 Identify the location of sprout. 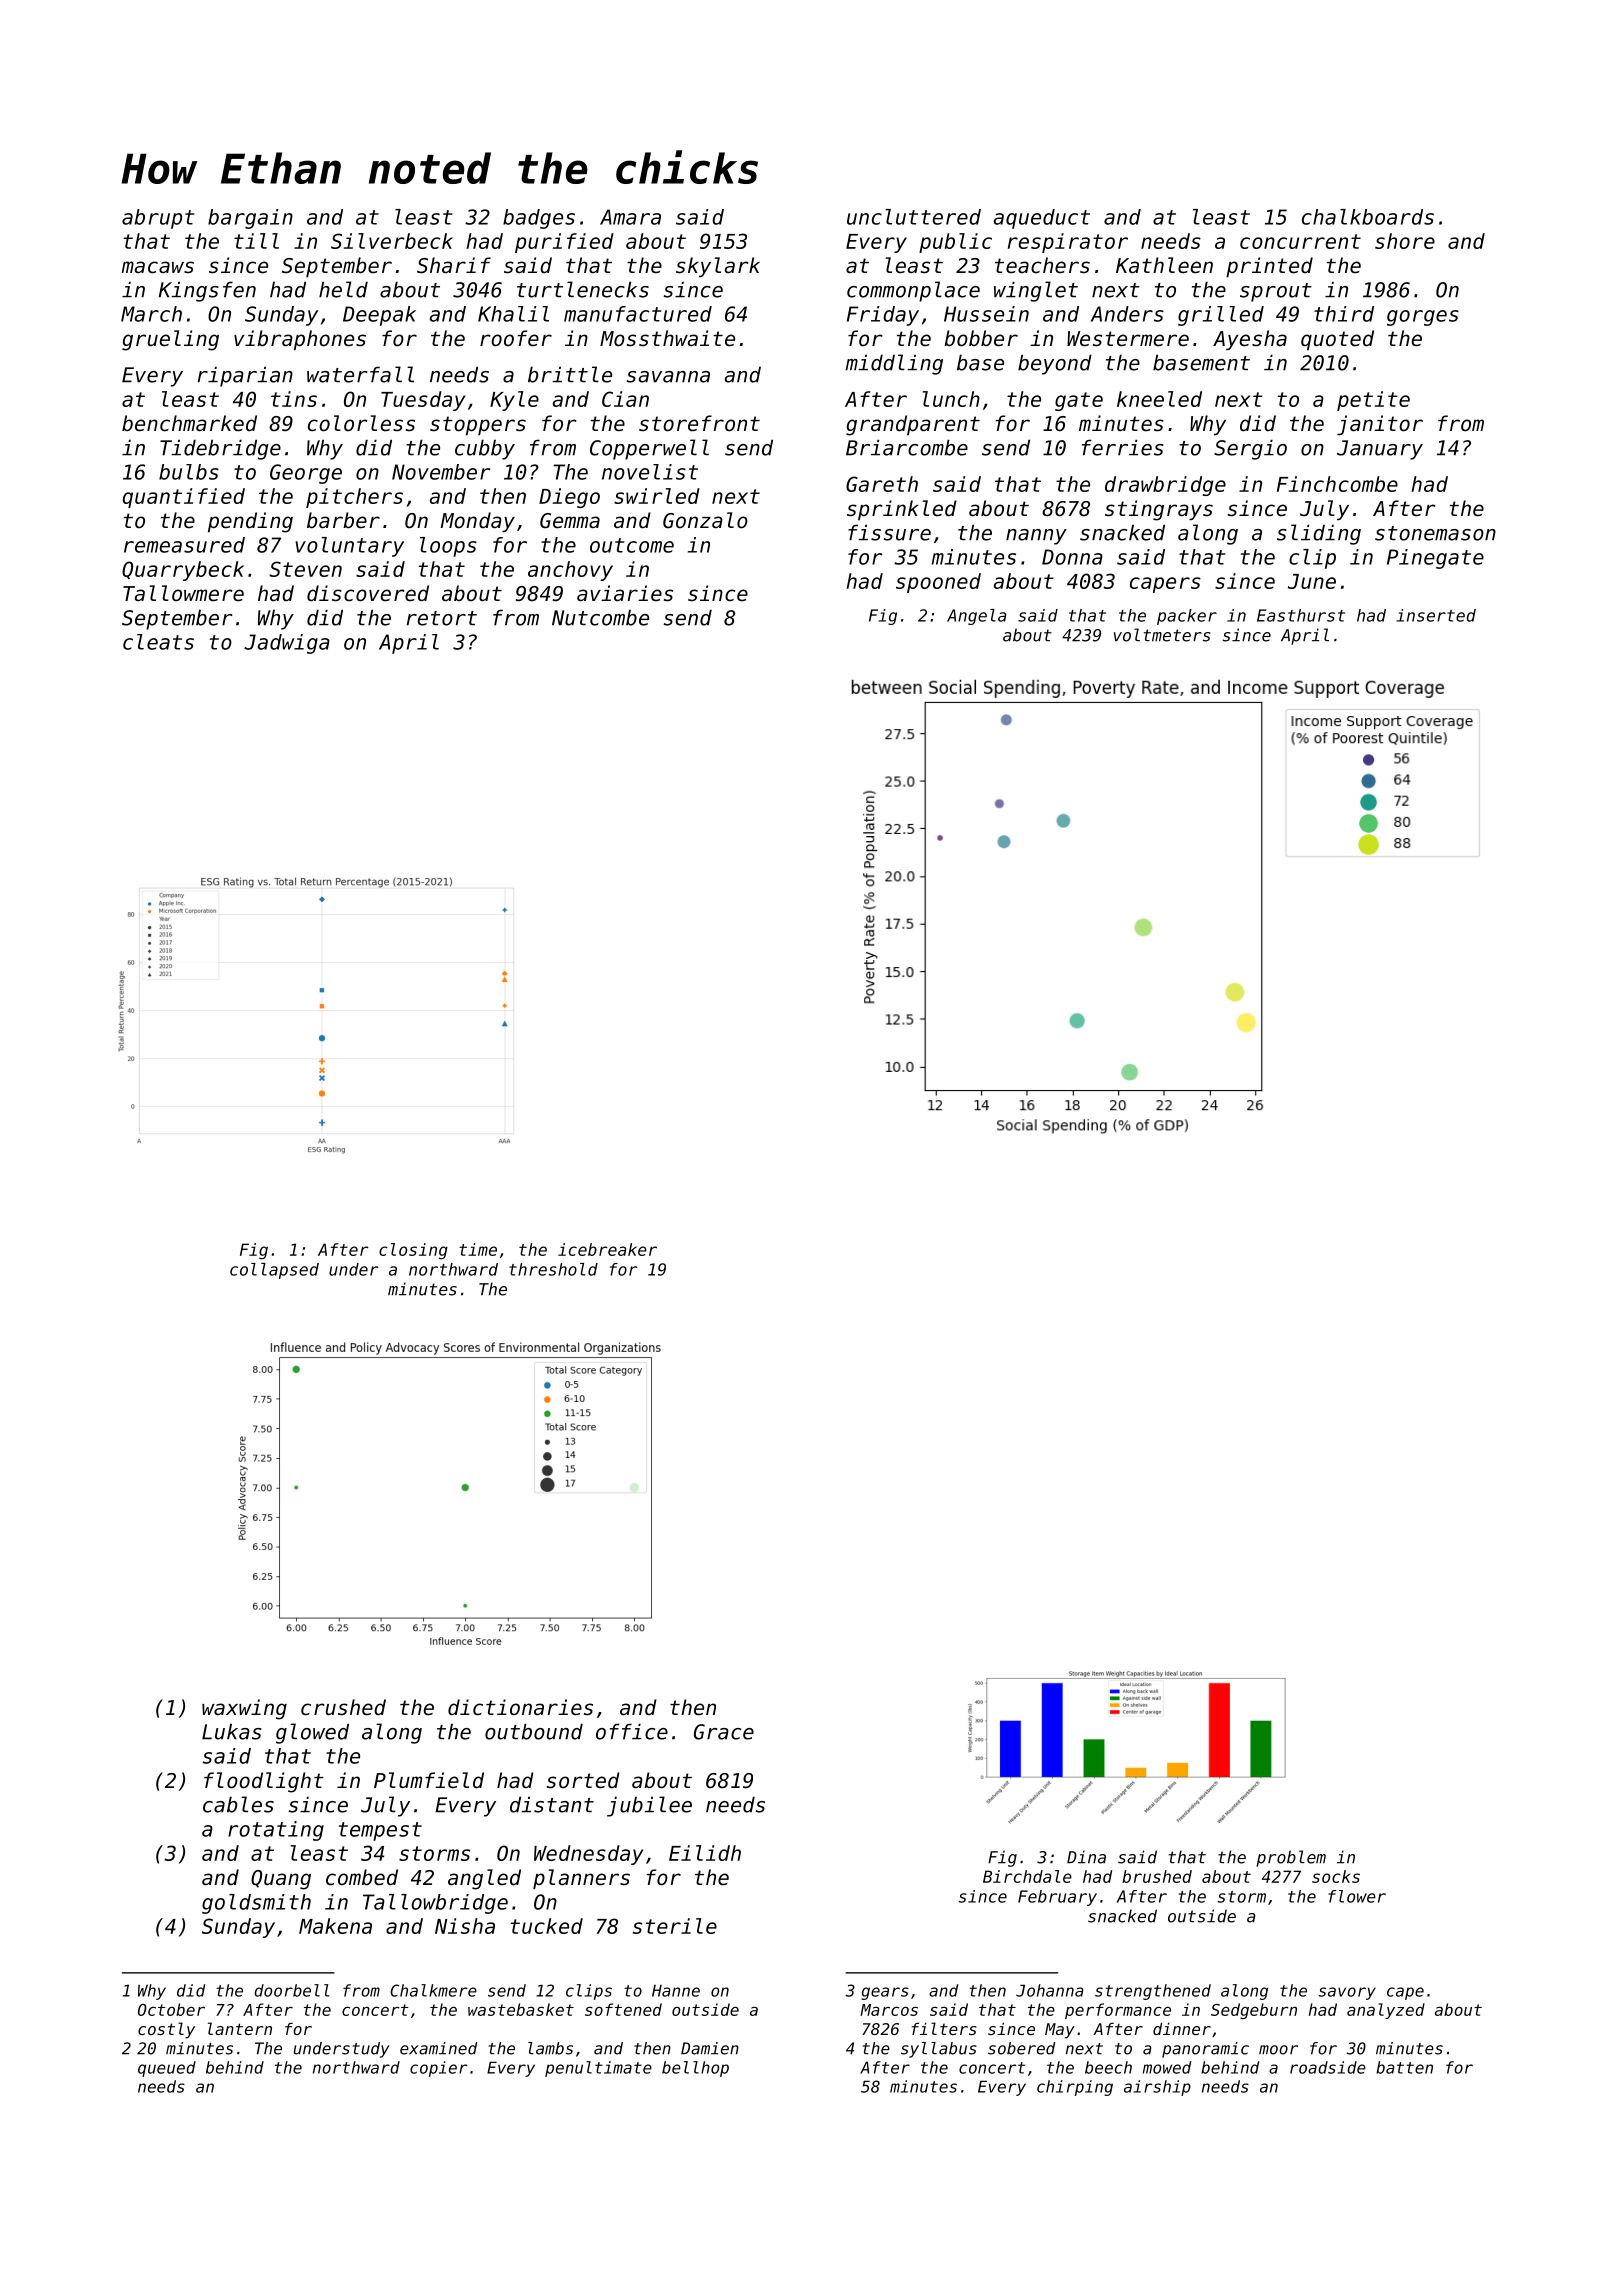
(1276, 292).
